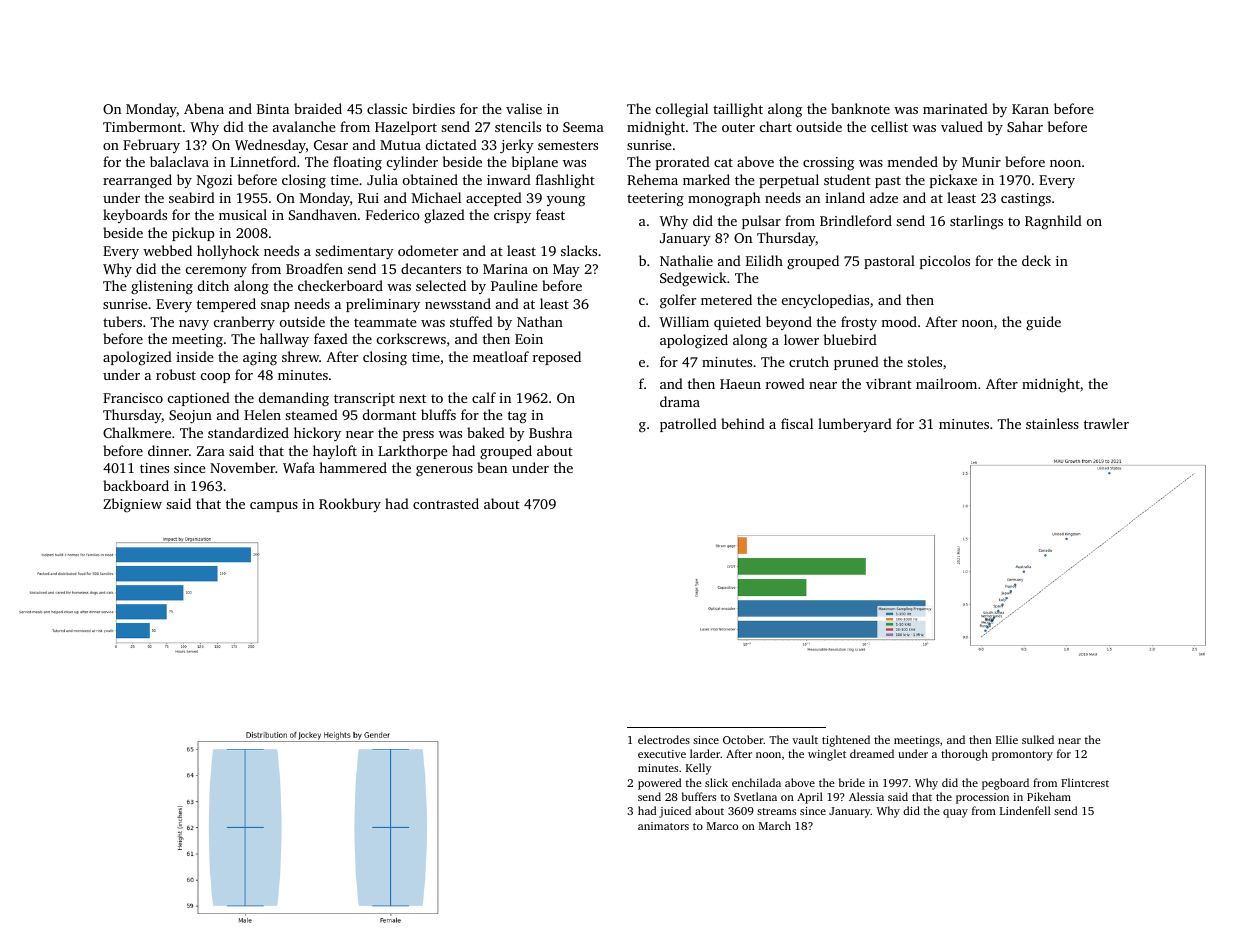  What do you see at coordinates (154, 468) in the document?
I see `tines` at bounding box center [154, 468].
